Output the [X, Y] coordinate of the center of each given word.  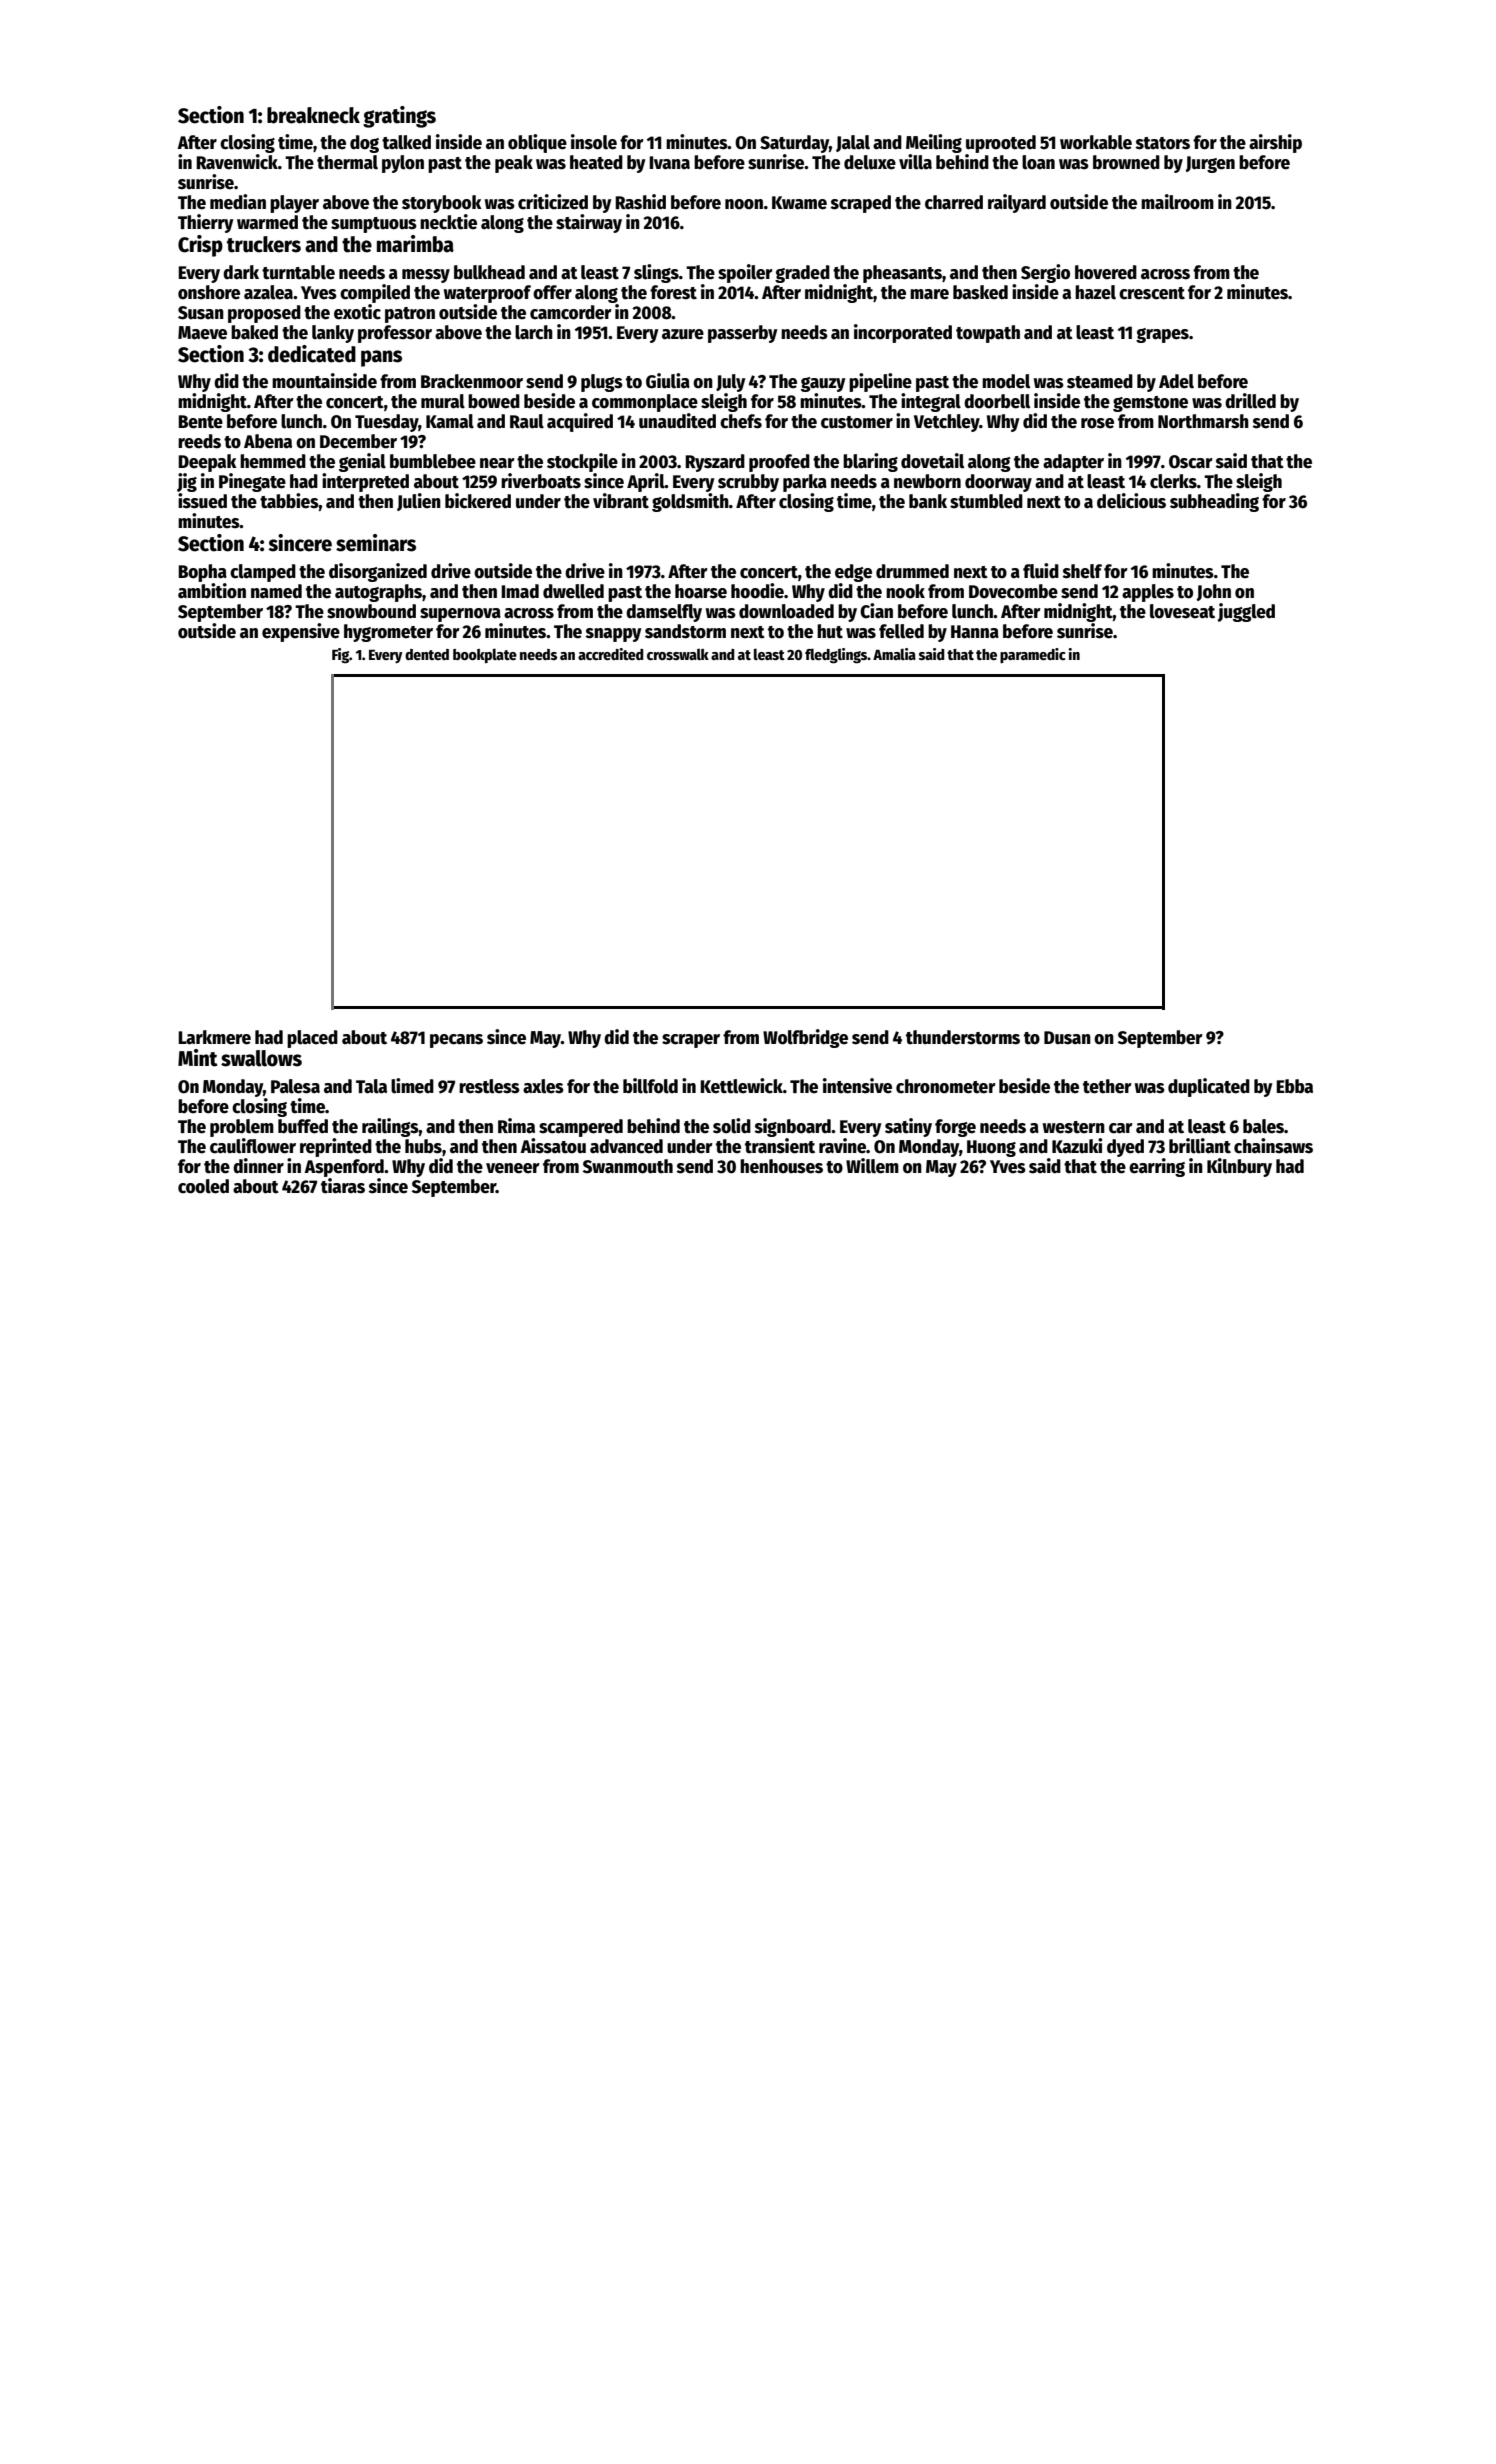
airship [1275, 143]
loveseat [1182, 611]
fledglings [836, 656]
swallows [261, 1058]
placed [312, 1039]
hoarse [701, 591]
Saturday [794, 144]
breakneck [313, 115]
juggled [1246, 612]
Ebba [1294, 1086]
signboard [793, 1127]
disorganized [378, 572]
